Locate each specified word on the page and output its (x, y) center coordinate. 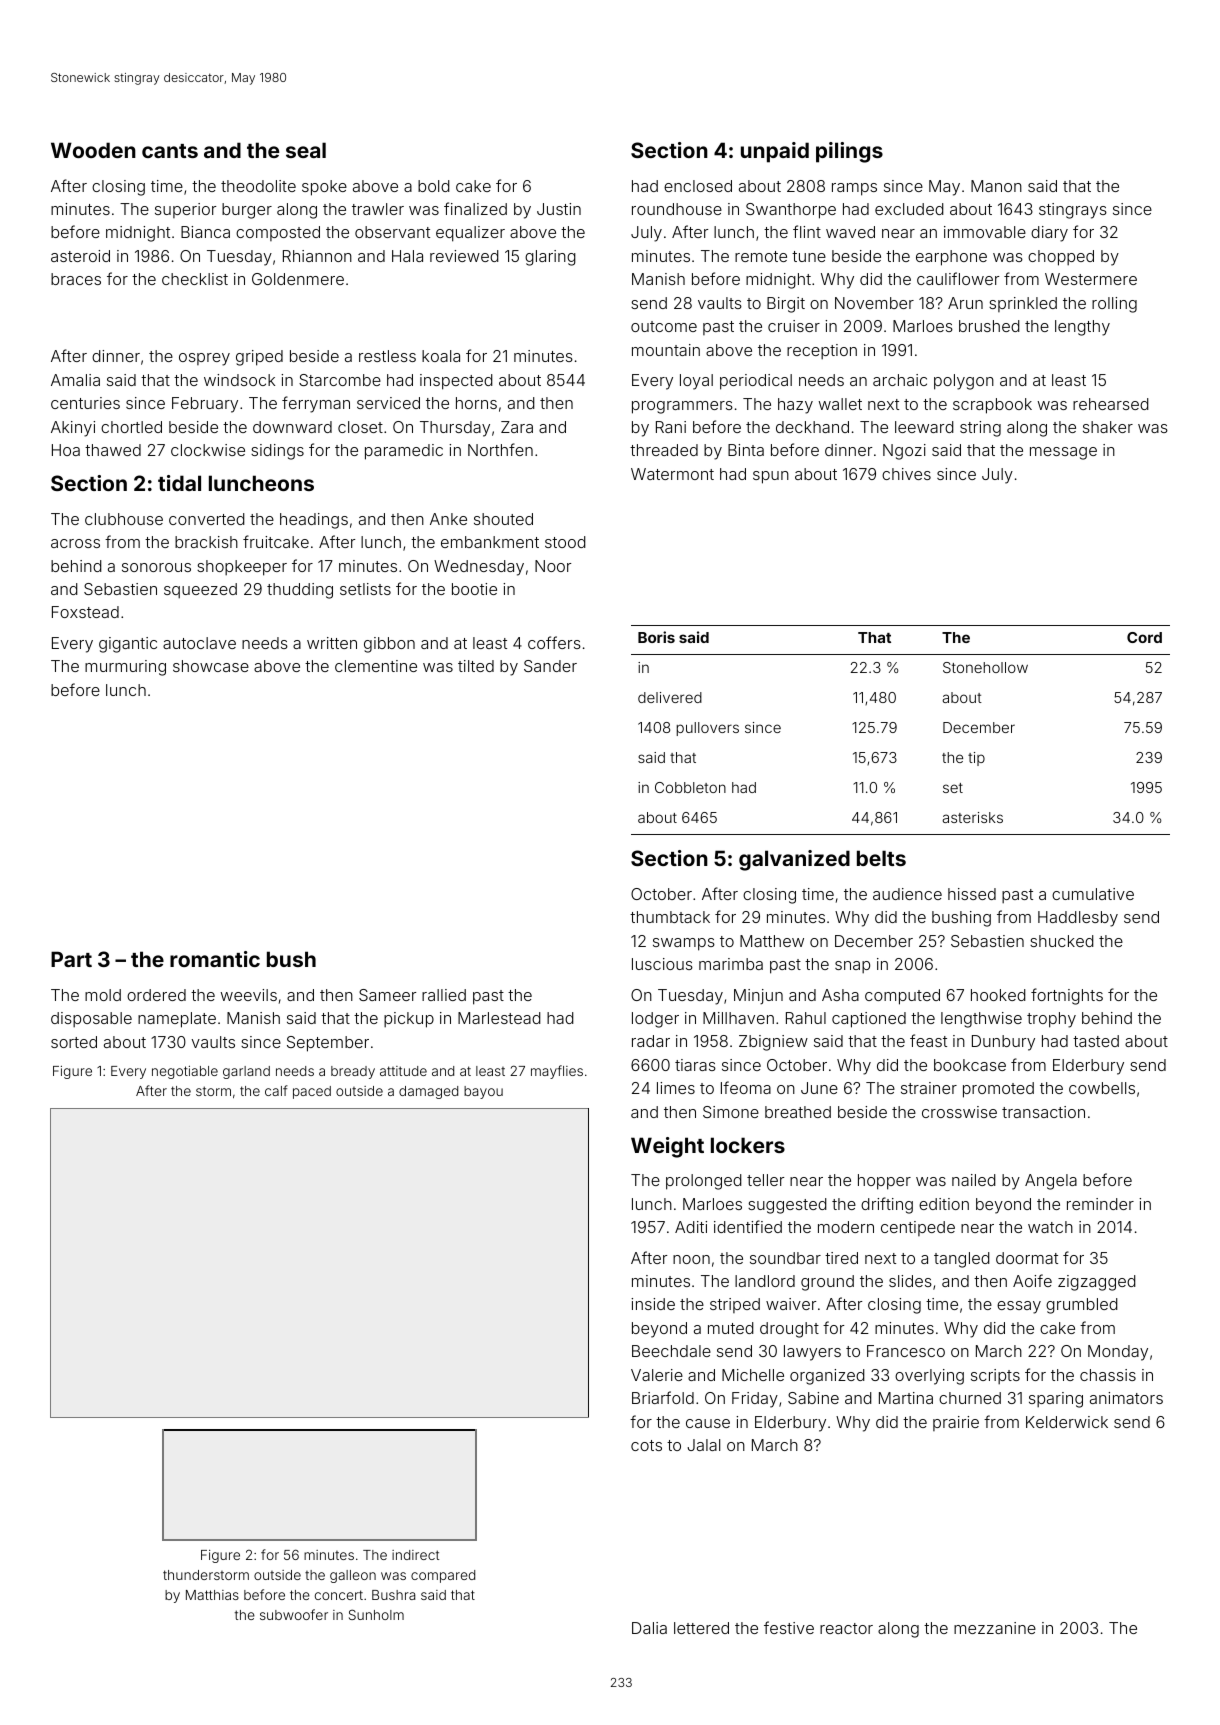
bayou (483, 1092)
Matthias (212, 1595)
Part (71, 959)
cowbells (1102, 1088)
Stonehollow (985, 667)
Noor (553, 566)
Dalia (649, 1628)
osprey (204, 359)
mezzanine (995, 1628)
